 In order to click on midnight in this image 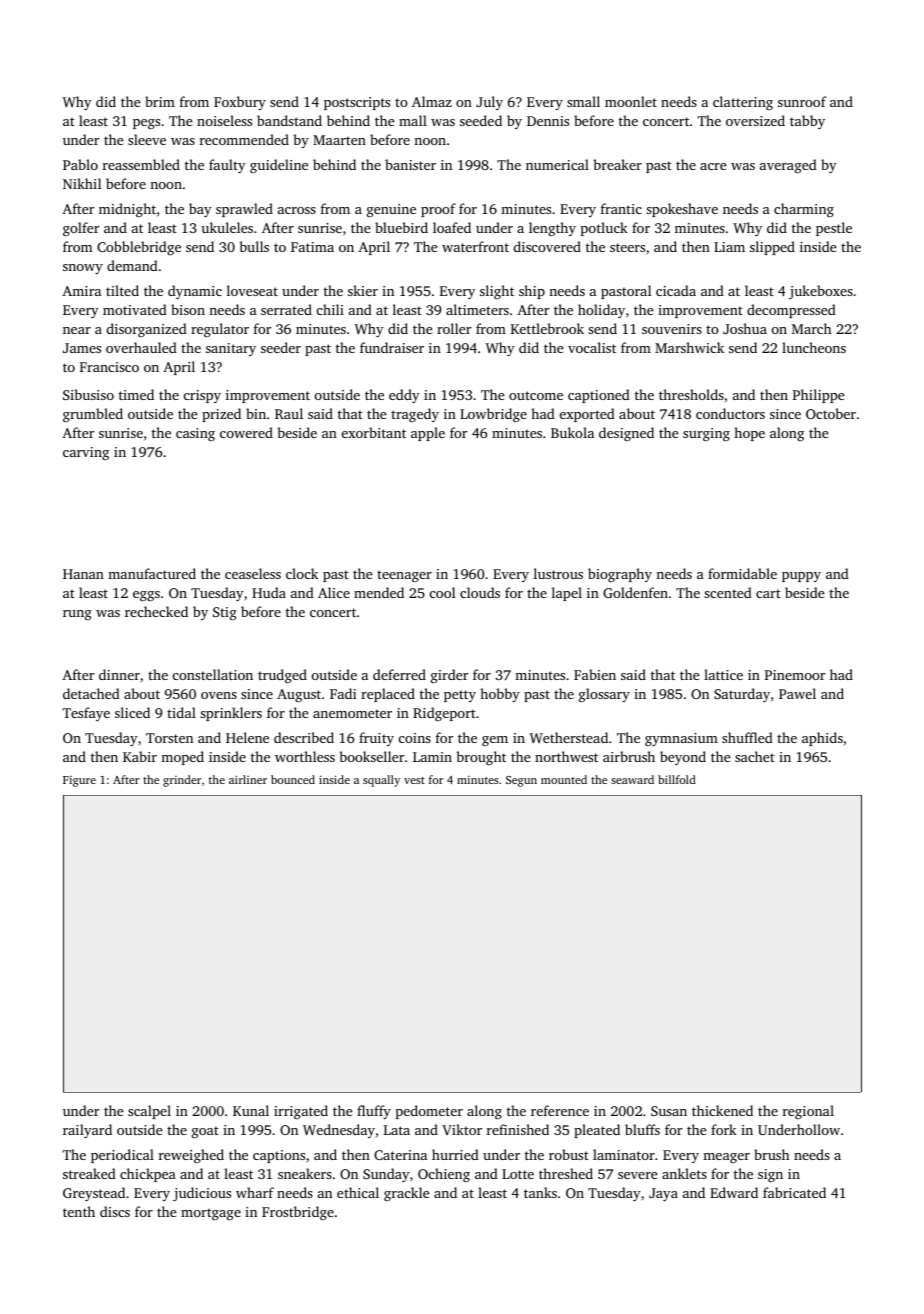, I will do `click(127, 210)`.
